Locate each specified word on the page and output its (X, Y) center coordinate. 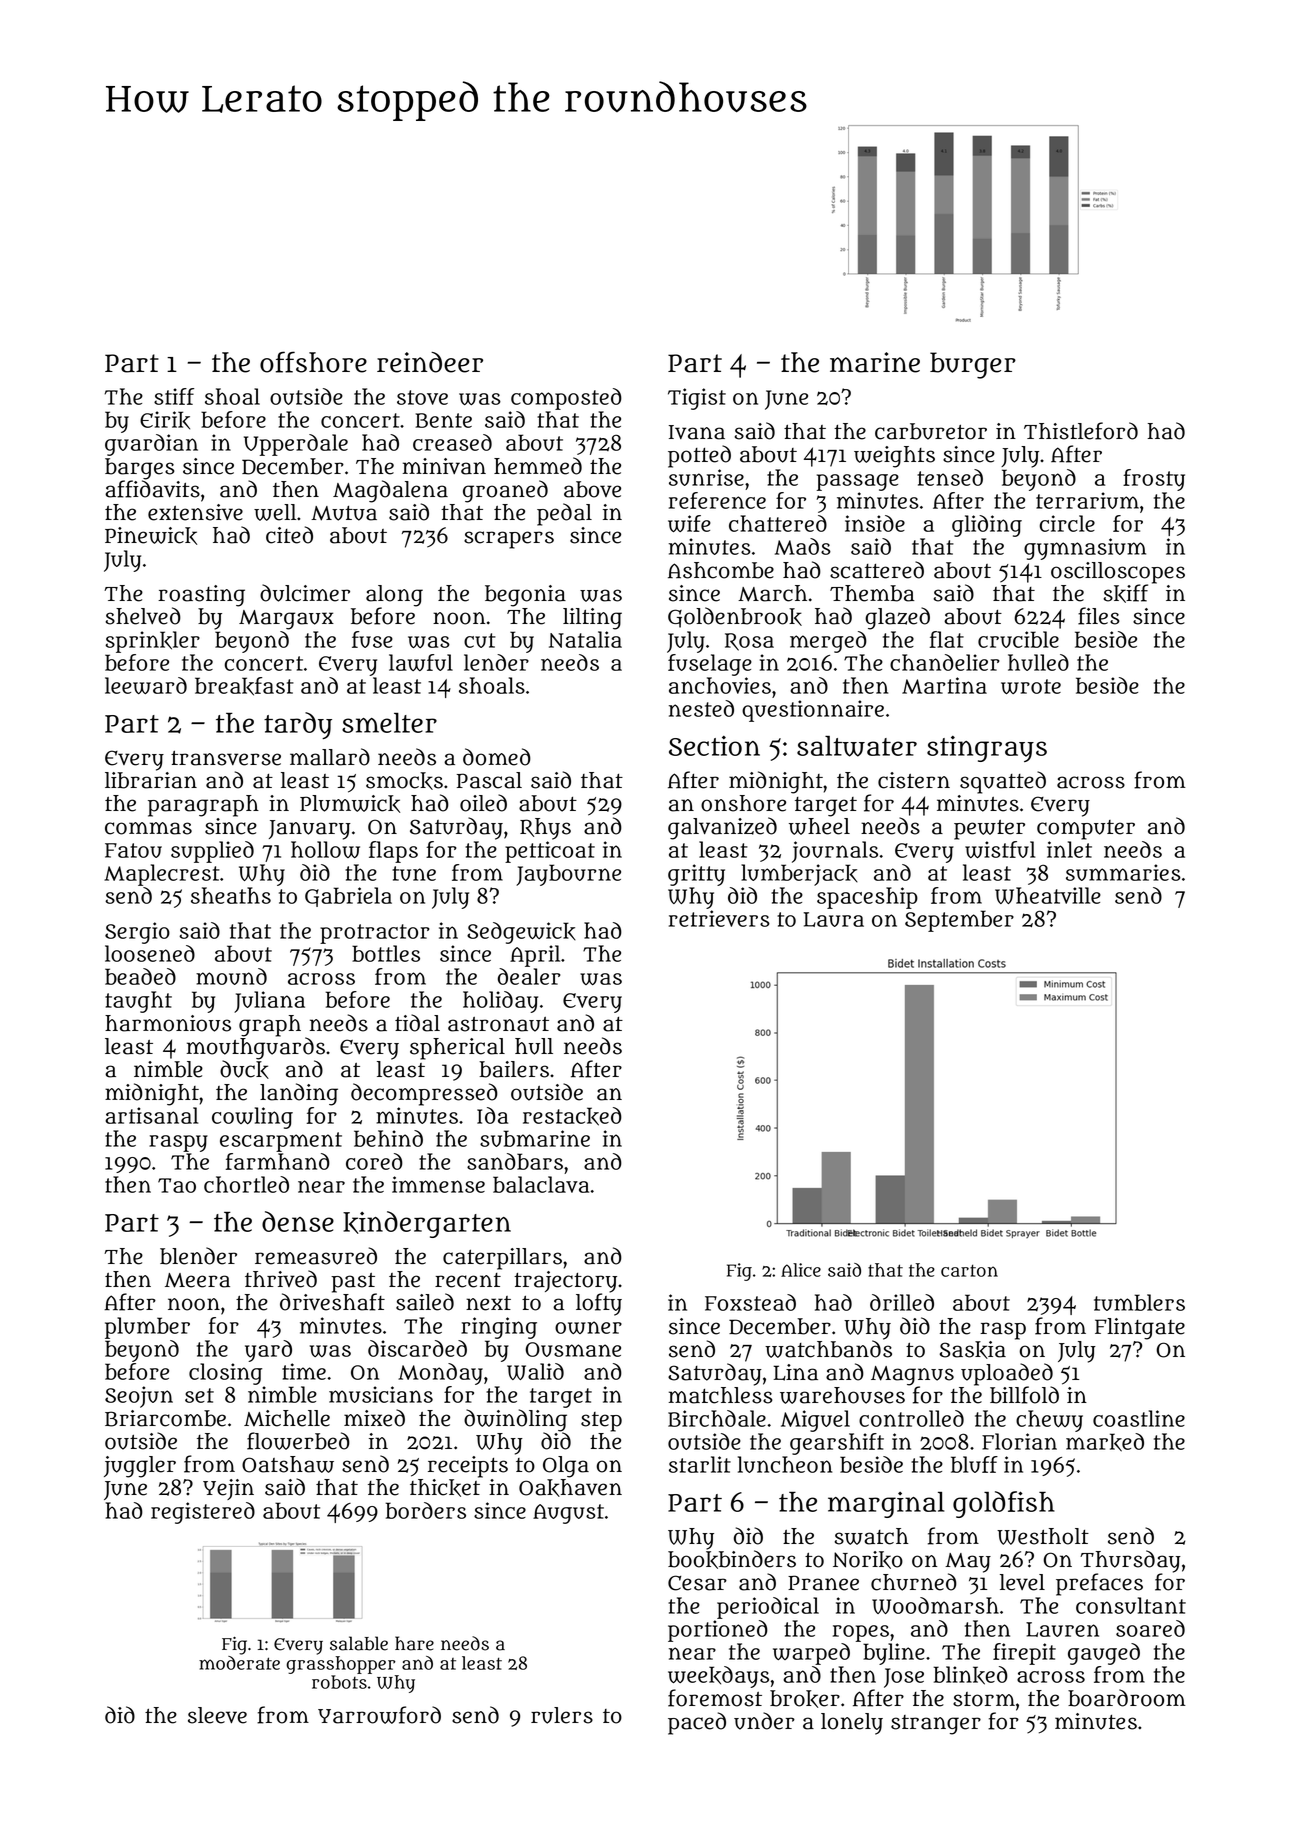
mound (231, 976)
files (1099, 616)
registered (203, 1513)
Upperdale (296, 445)
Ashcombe (721, 570)
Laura (833, 919)
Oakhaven (570, 1488)
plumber (147, 1328)
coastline (1139, 1418)
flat (947, 639)
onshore (743, 803)
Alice (801, 1270)
